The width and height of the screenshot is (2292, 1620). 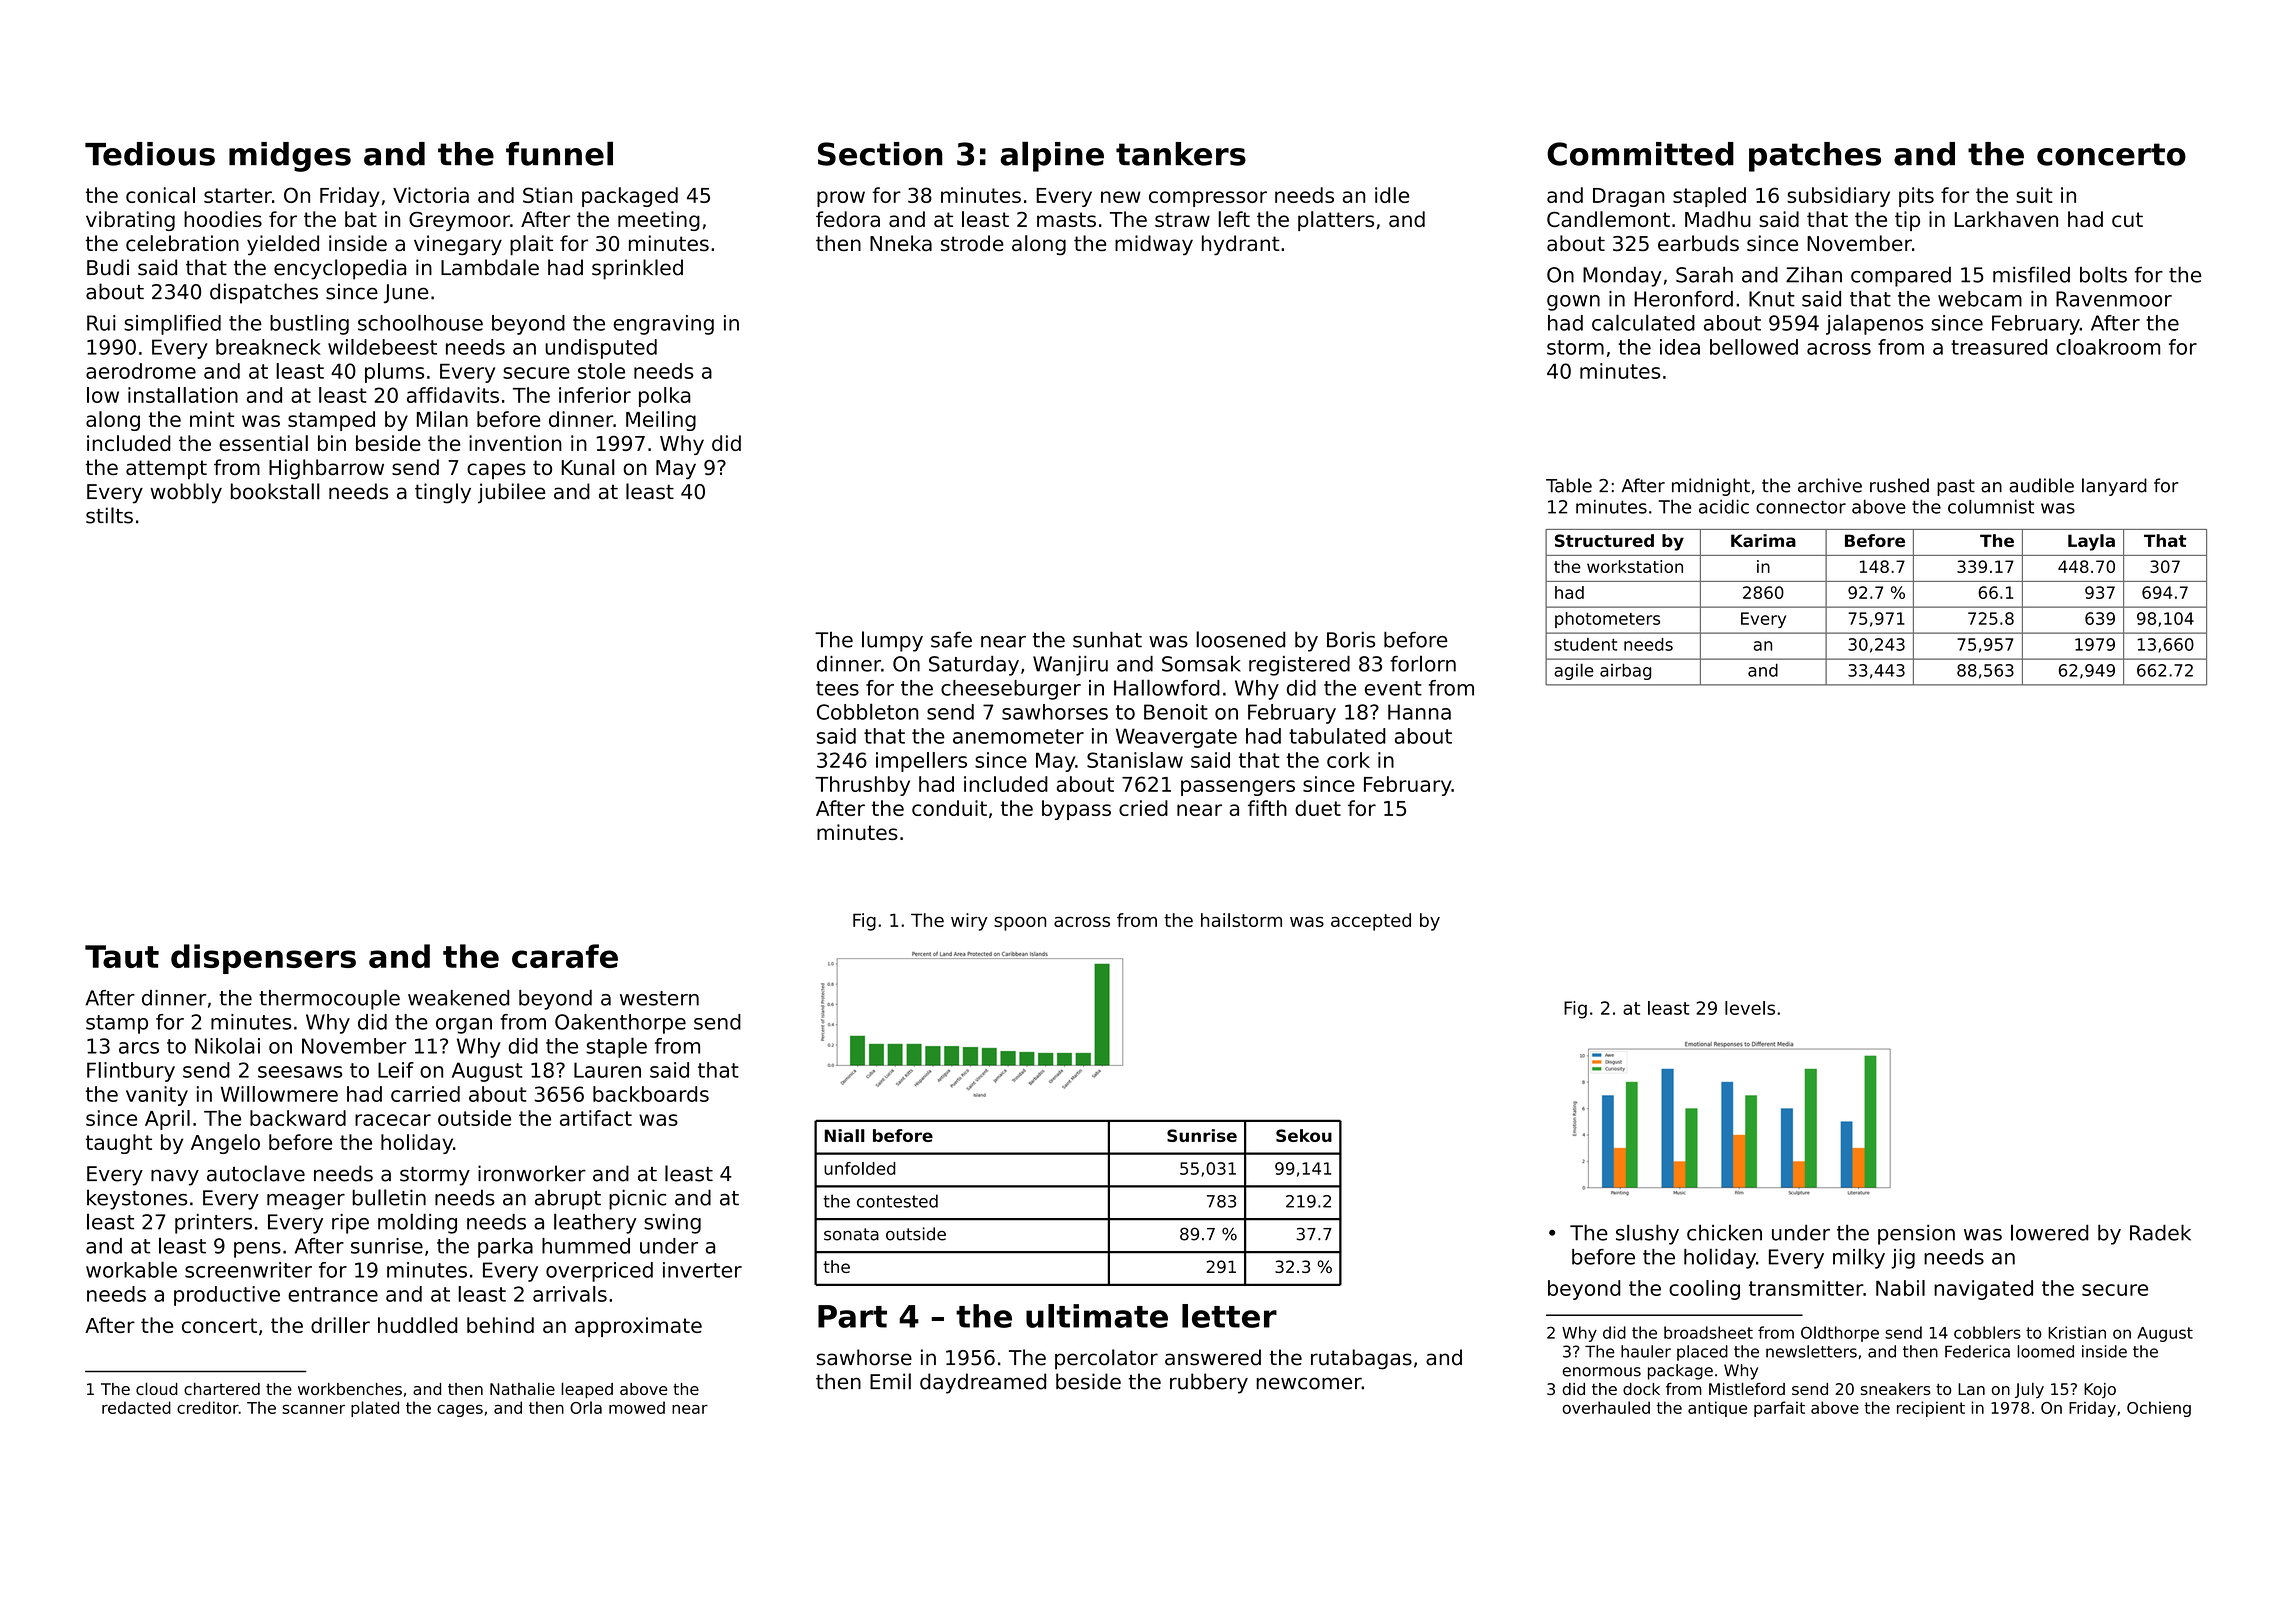 I want to click on answered, so click(x=1213, y=1357).
